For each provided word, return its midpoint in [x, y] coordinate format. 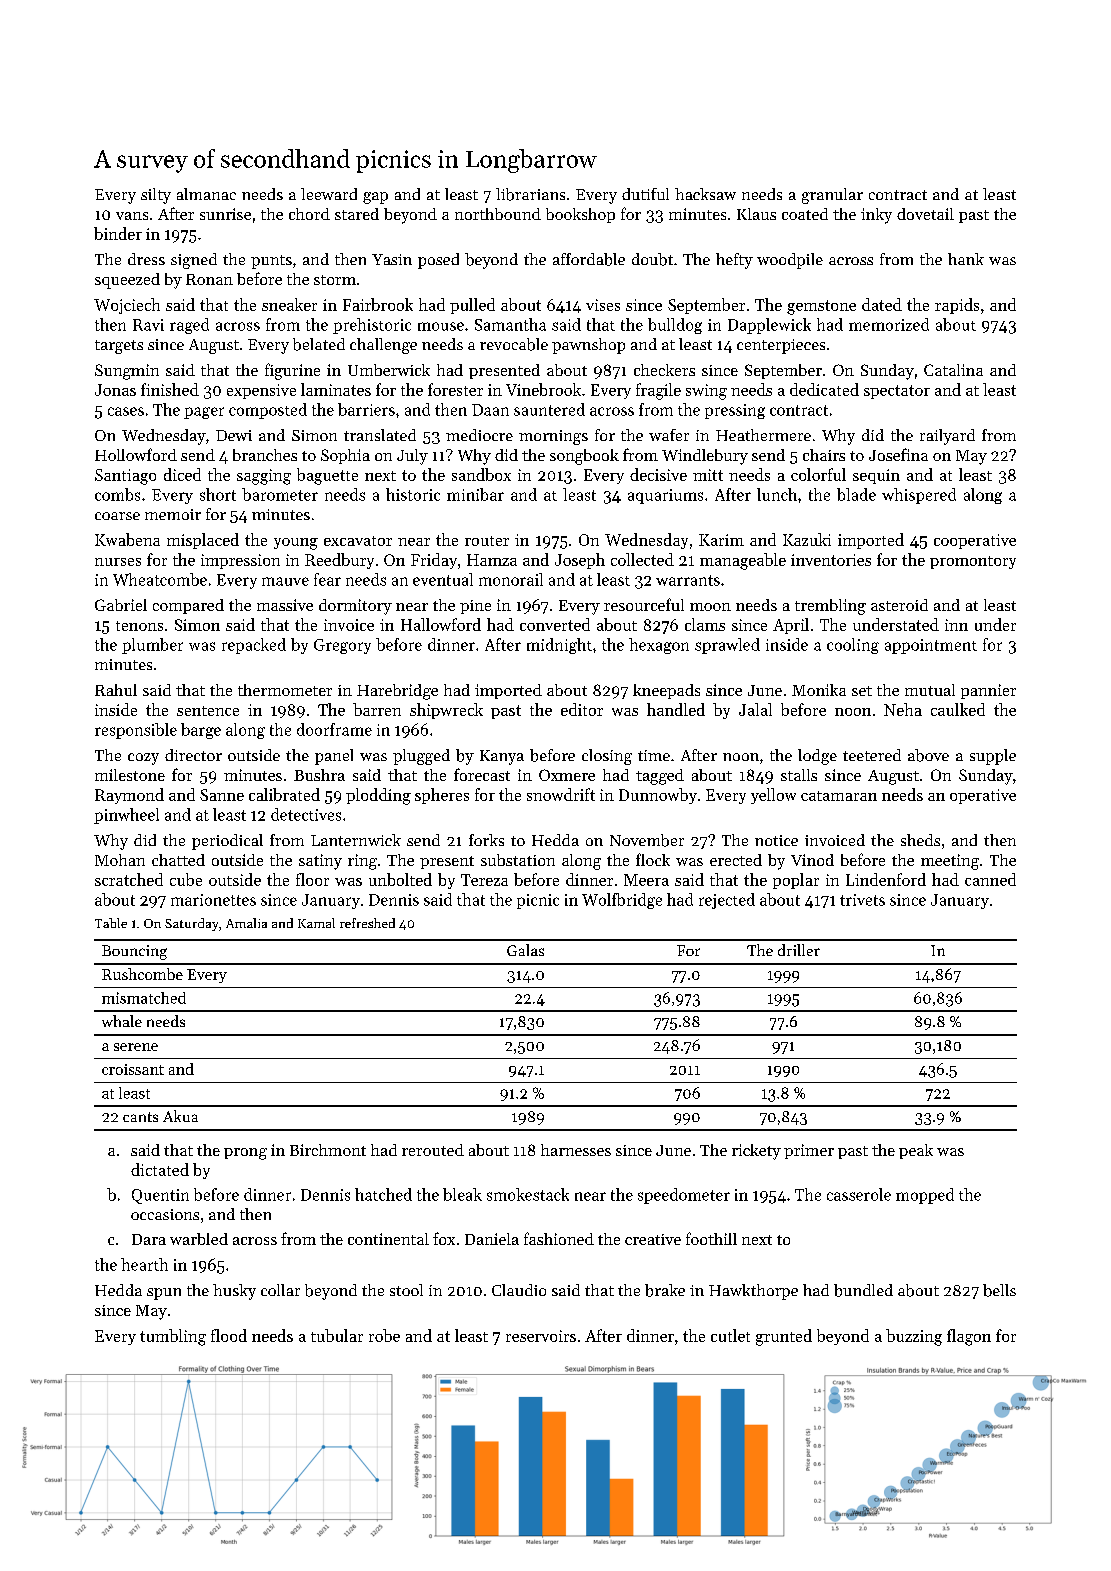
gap [375, 198]
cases [126, 411]
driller [799, 950]
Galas [525, 950]
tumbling [173, 1337]
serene [136, 1047]
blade [856, 494]
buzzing [914, 1337]
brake [665, 1290]
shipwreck [446, 711]
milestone [130, 775]
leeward [329, 194]
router [487, 541]
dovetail [925, 214]
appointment [931, 646]
